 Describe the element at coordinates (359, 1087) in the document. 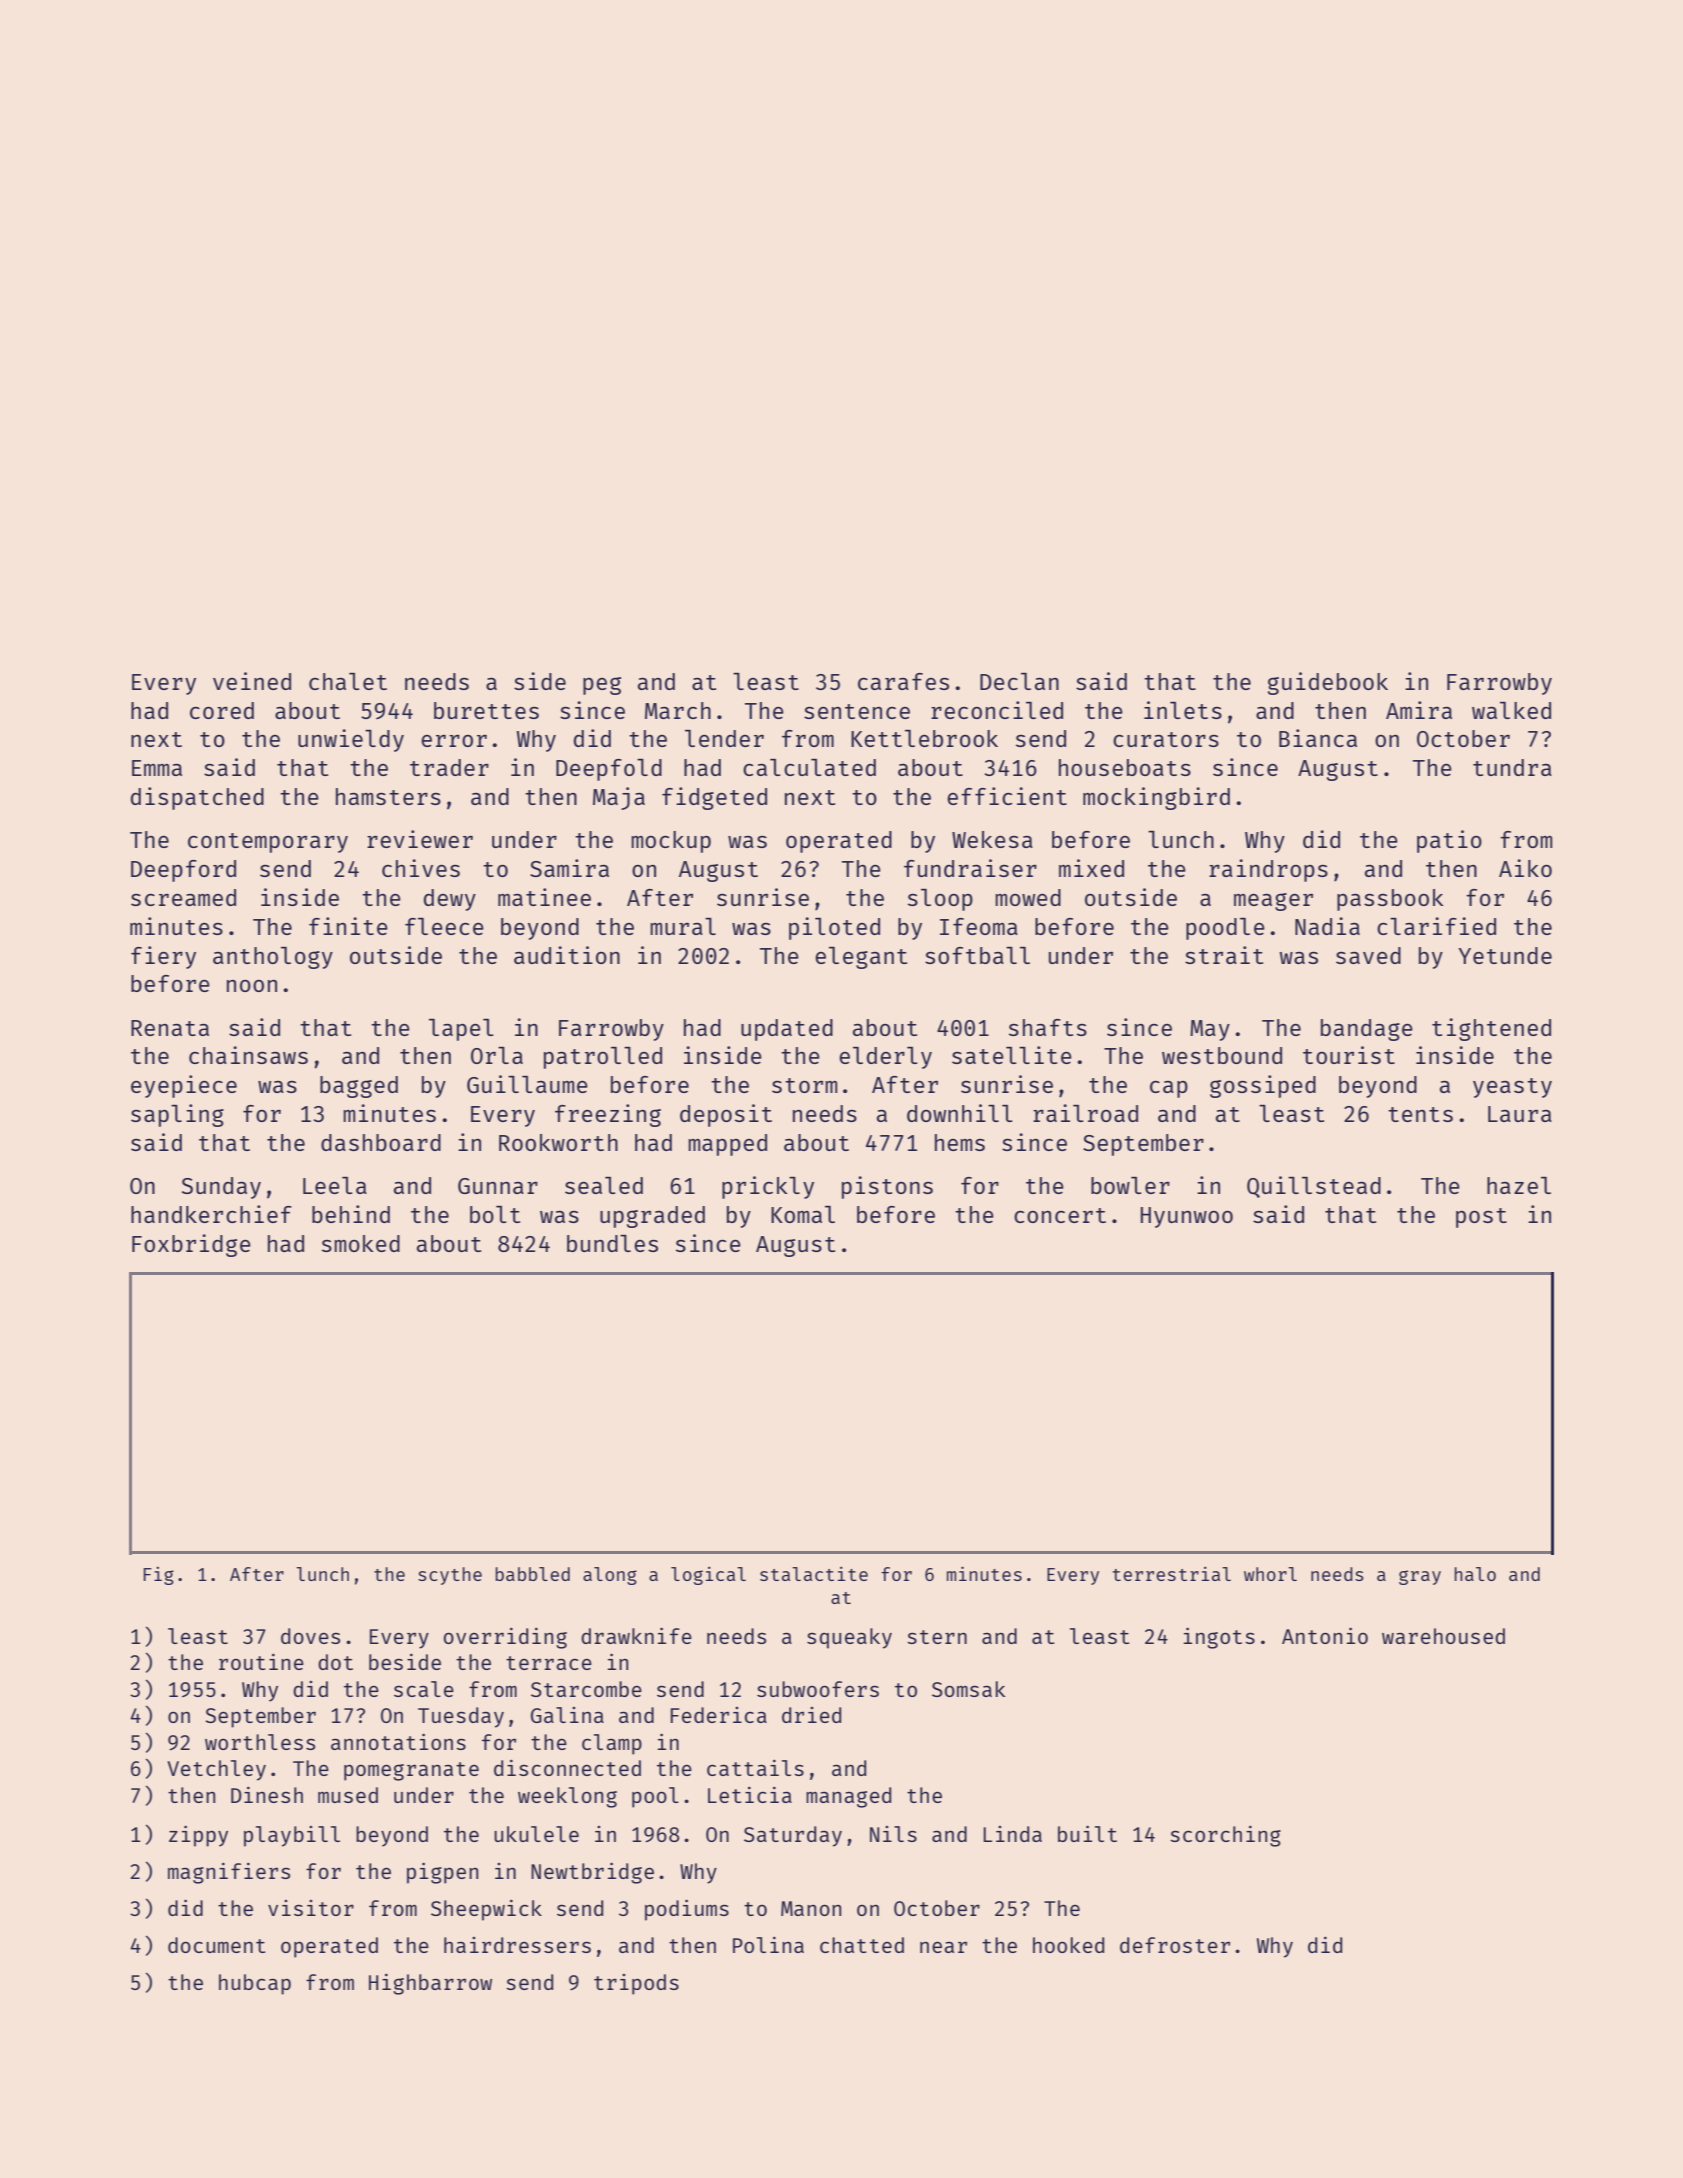

I see `bagged` at that location.
